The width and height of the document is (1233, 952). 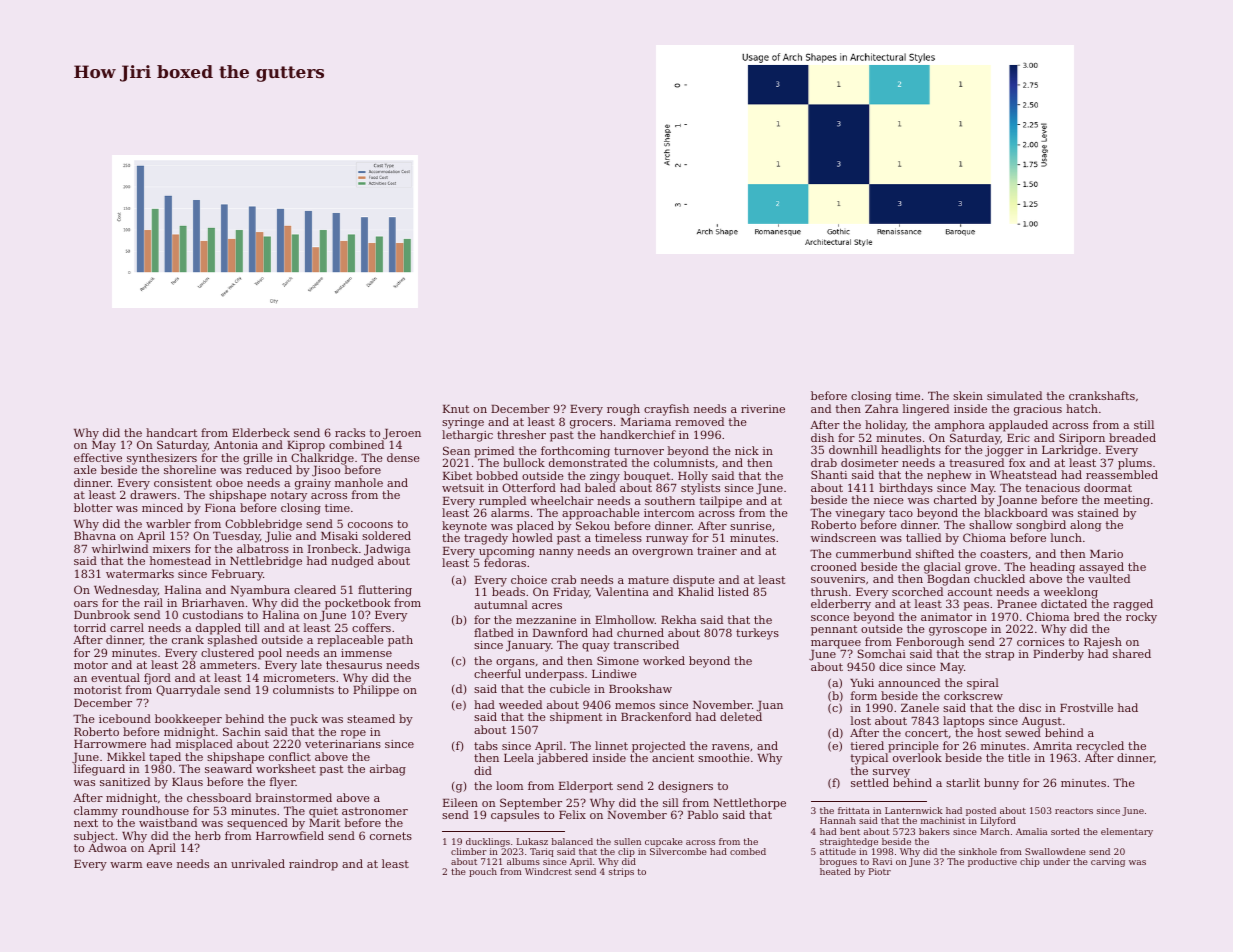 What do you see at coordinates (1071, 593) in the document?
I see `weeklong` at bounding box center [1071, 593].
